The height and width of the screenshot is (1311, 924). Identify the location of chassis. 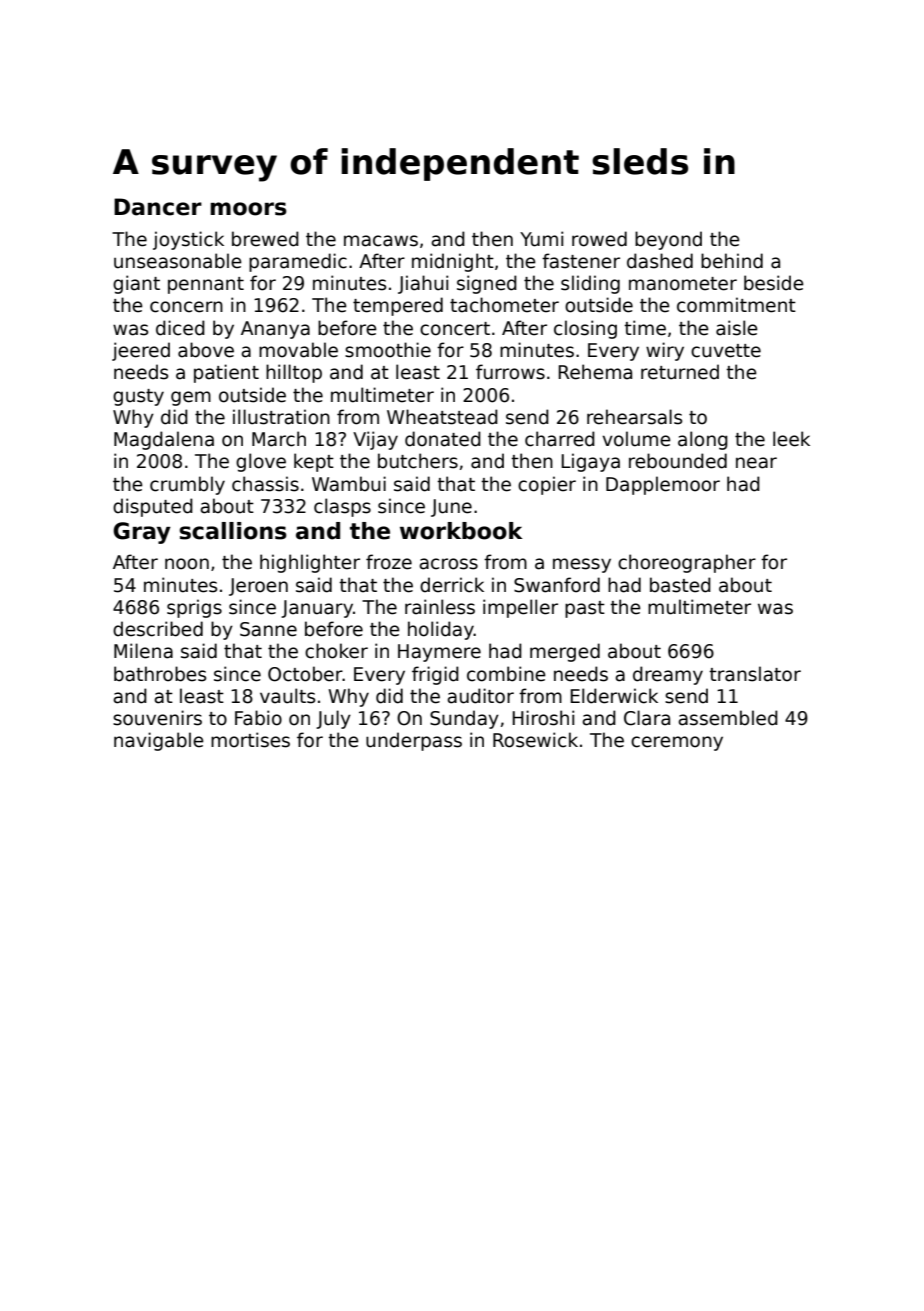
(265, 484).
